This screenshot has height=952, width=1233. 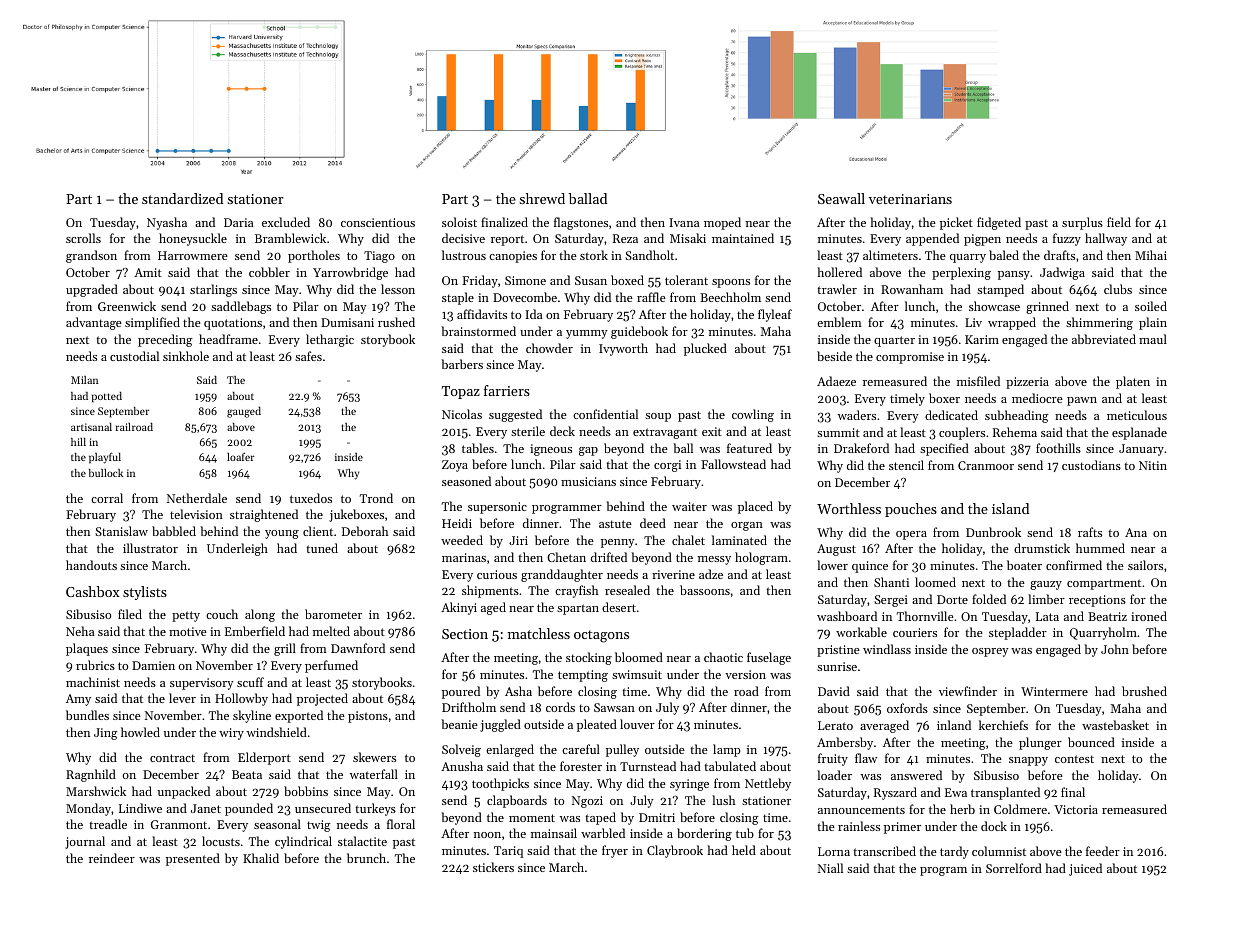 I want to click on Niall, so click(x=830, y=868).
